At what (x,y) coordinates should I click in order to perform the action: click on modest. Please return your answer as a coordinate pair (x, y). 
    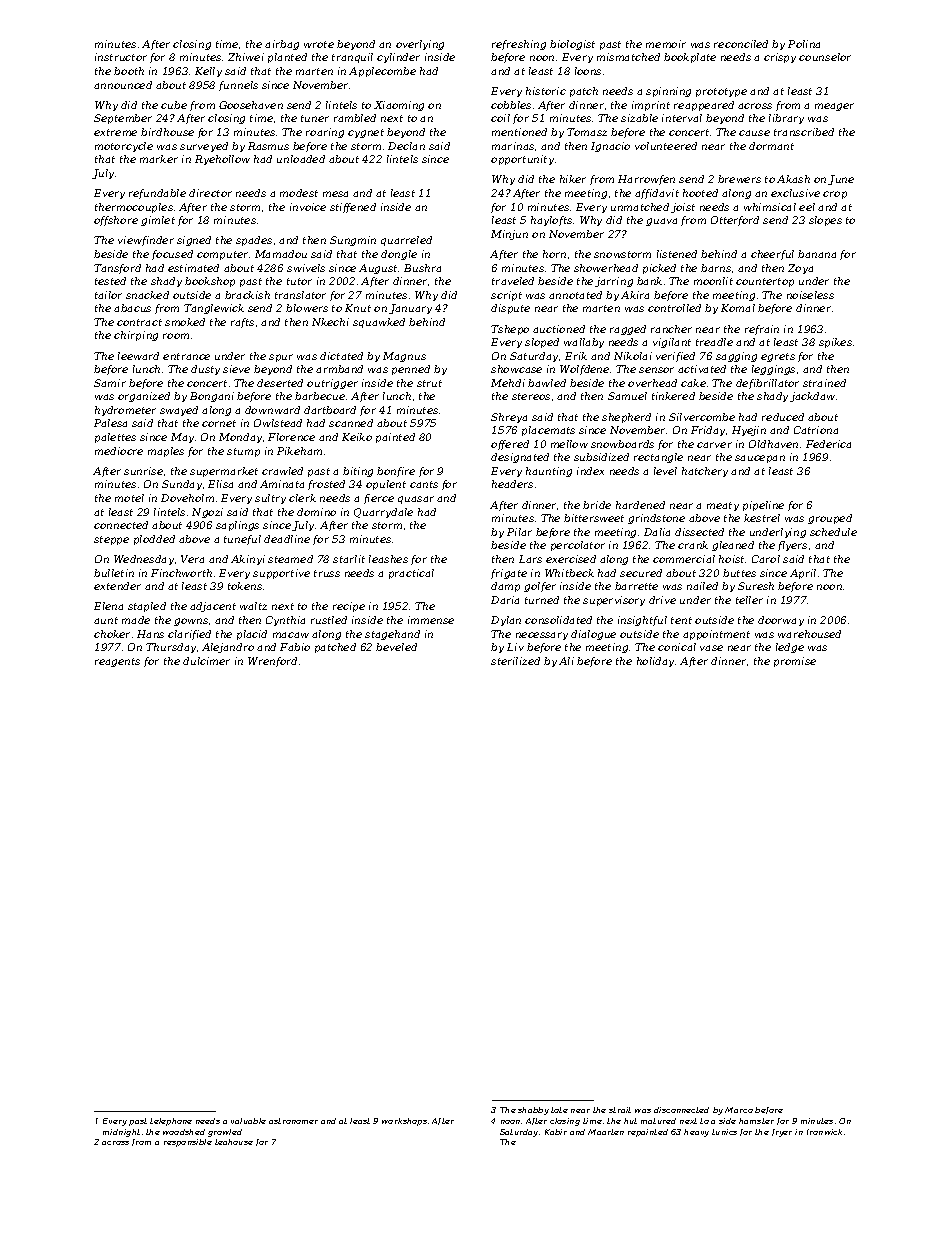
    Looking at the image, I should click on (299, 193).
